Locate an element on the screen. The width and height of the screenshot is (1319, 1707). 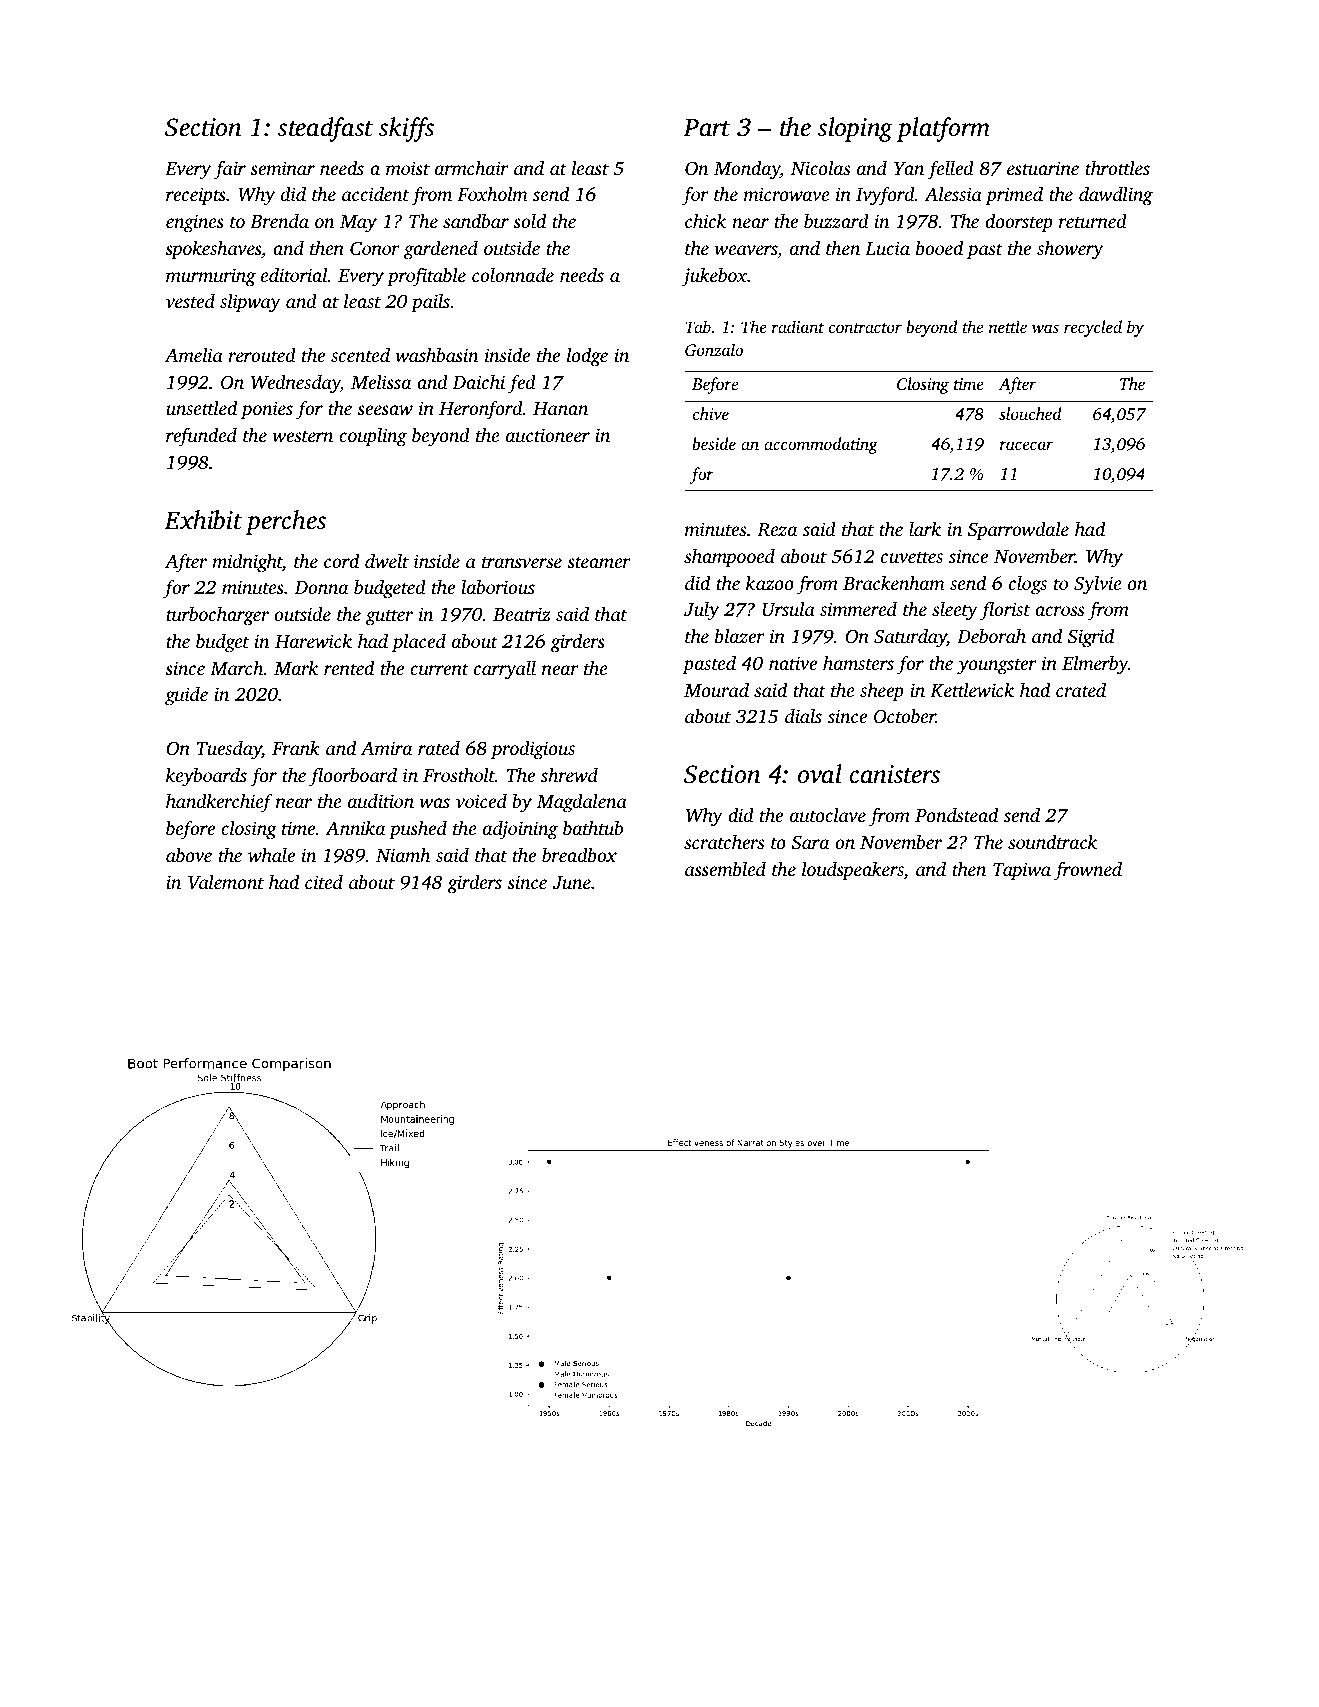
Yan is located at coordinates (909, 168).
